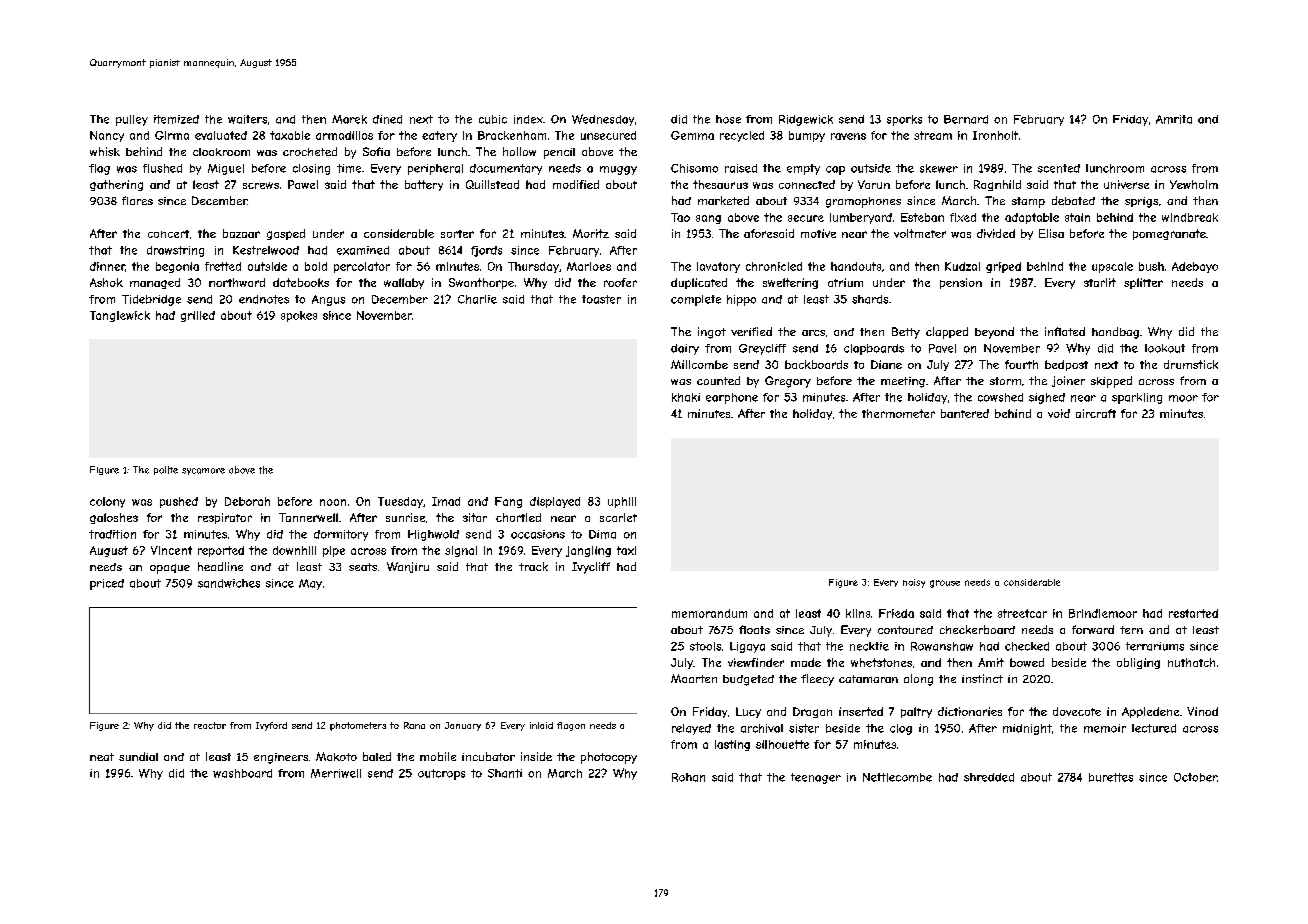 Image resolution: width=1308 pixels, height=924 pixels. Describe the element at coordinates (116, 185) in the image. I see `gathering` at that location.
